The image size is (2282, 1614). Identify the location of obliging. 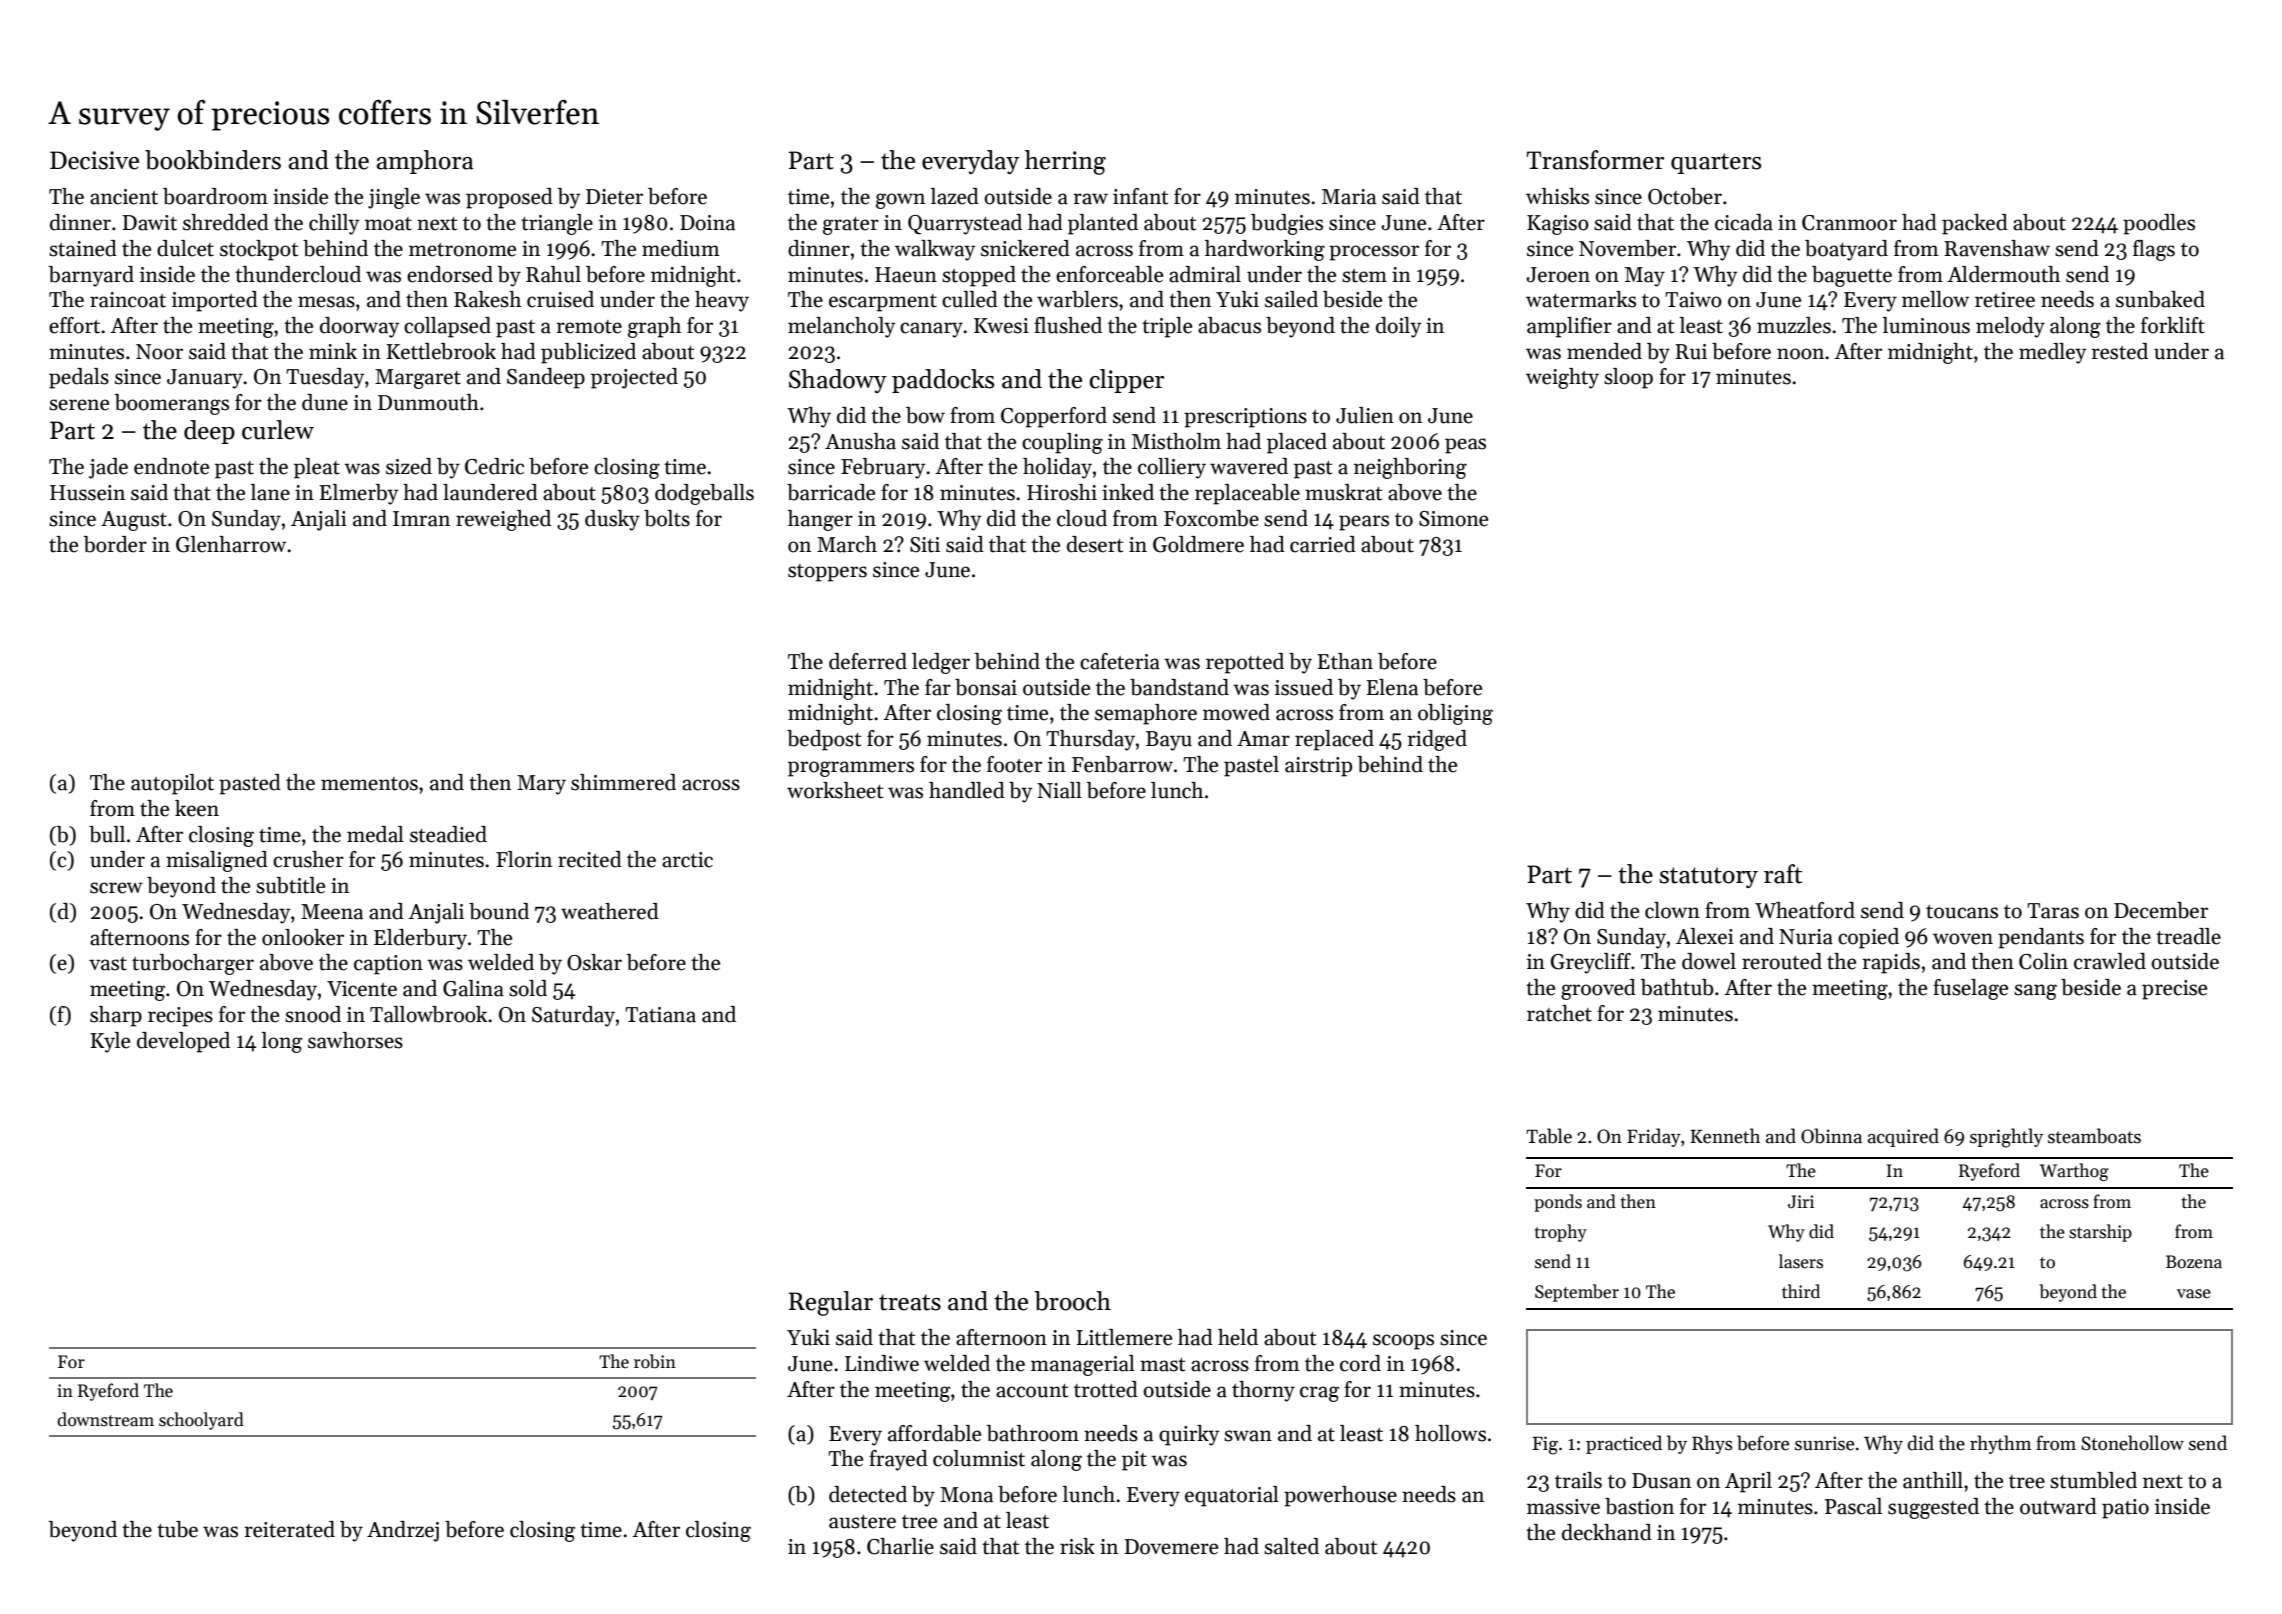
(1455, 714).
